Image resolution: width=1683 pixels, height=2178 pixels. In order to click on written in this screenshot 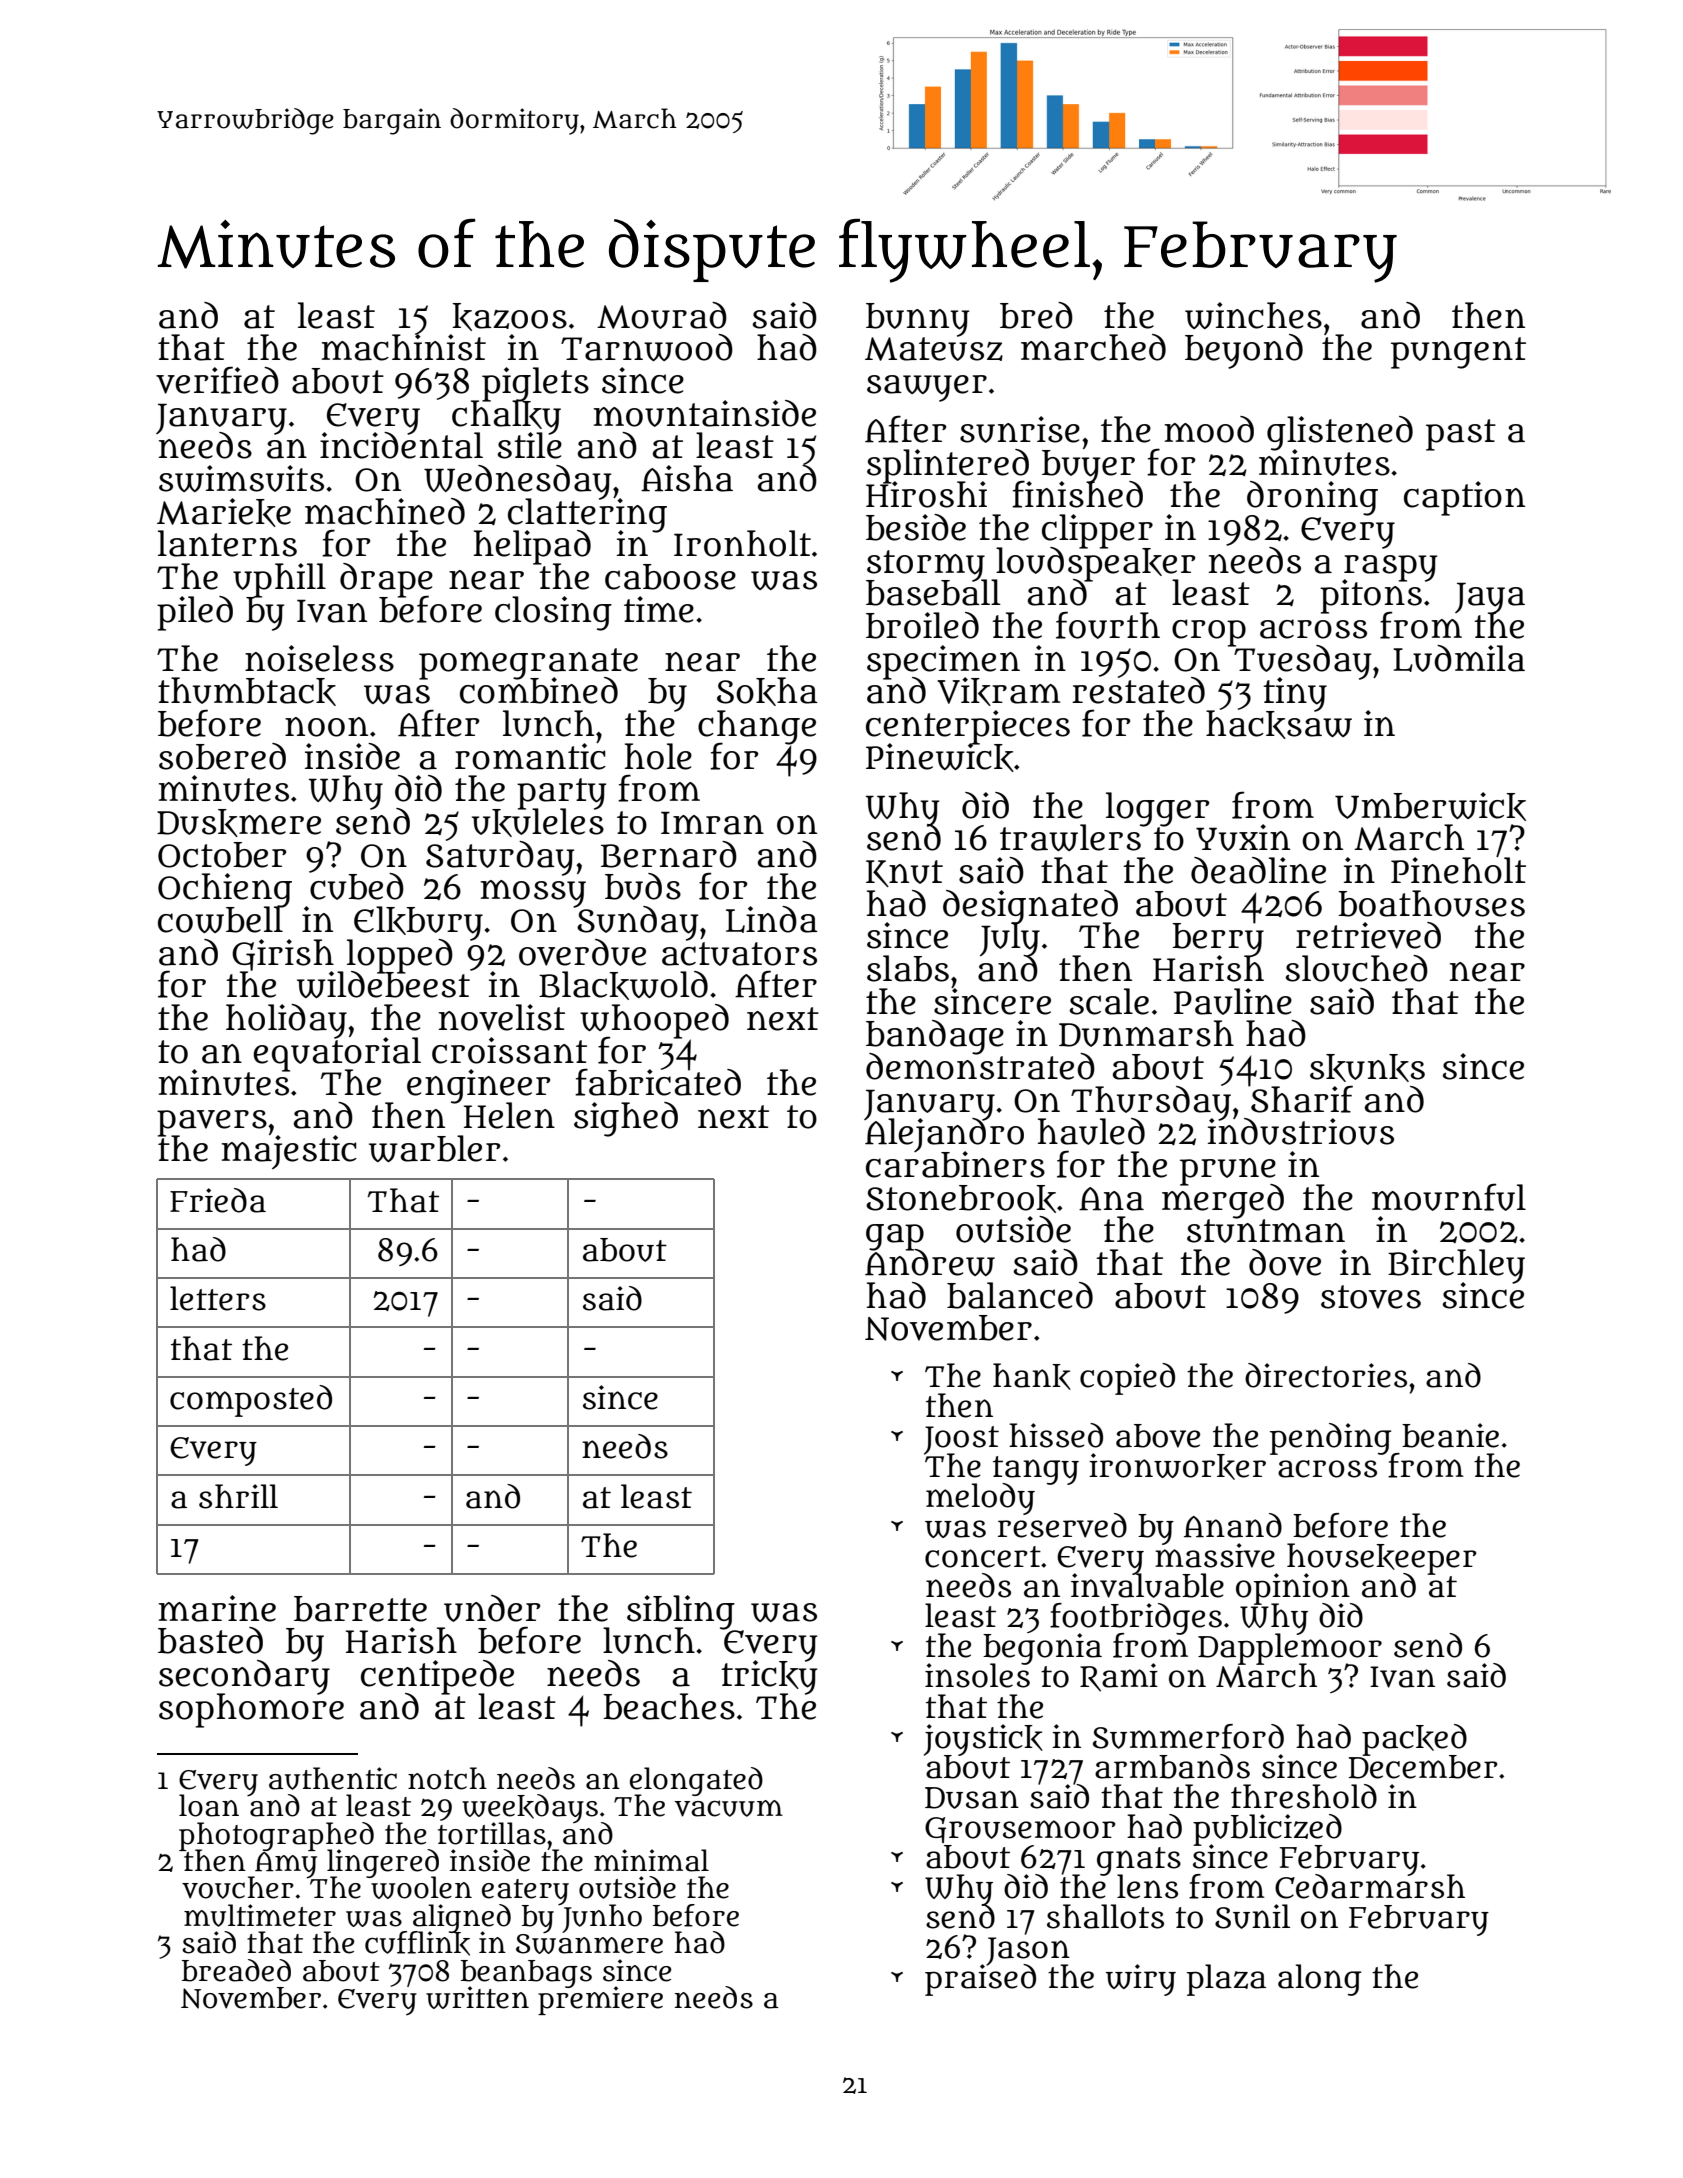, I will do `click(477, 1997)`.
